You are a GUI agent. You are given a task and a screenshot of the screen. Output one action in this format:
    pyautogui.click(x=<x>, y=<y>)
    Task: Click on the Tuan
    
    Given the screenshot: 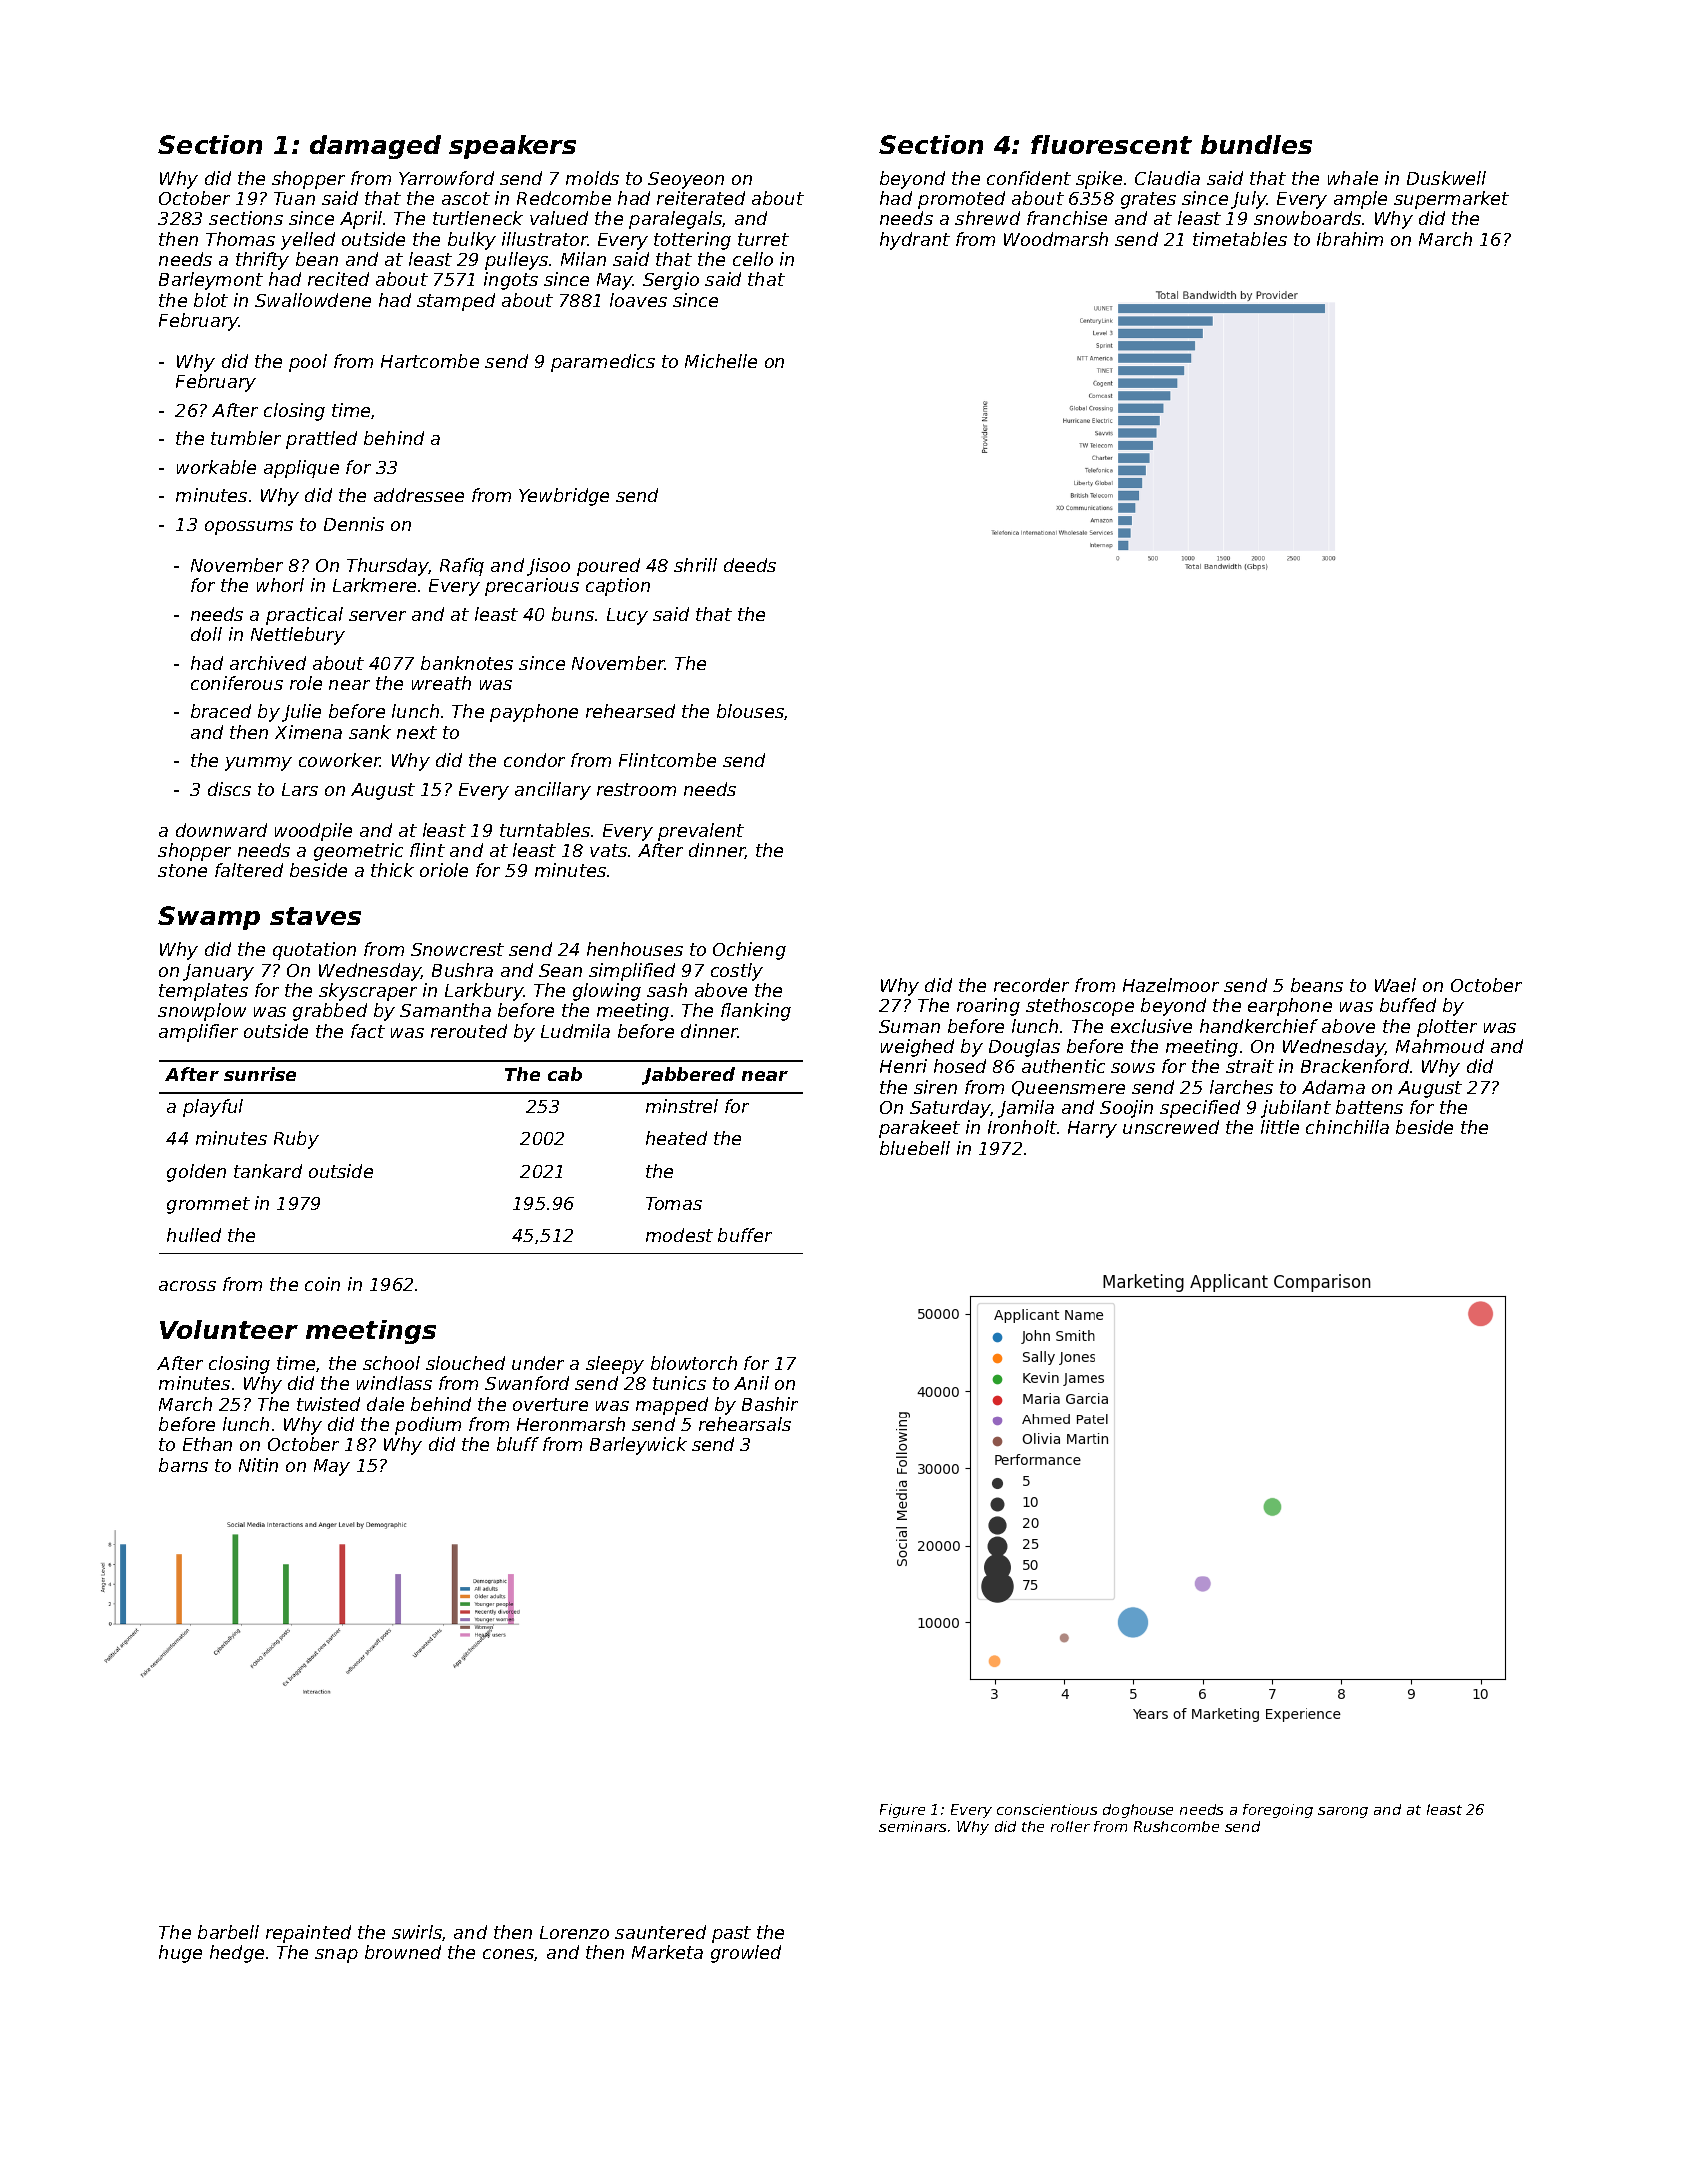 What is the action you would take?
    pyautogui.click(x=294, y=198)
